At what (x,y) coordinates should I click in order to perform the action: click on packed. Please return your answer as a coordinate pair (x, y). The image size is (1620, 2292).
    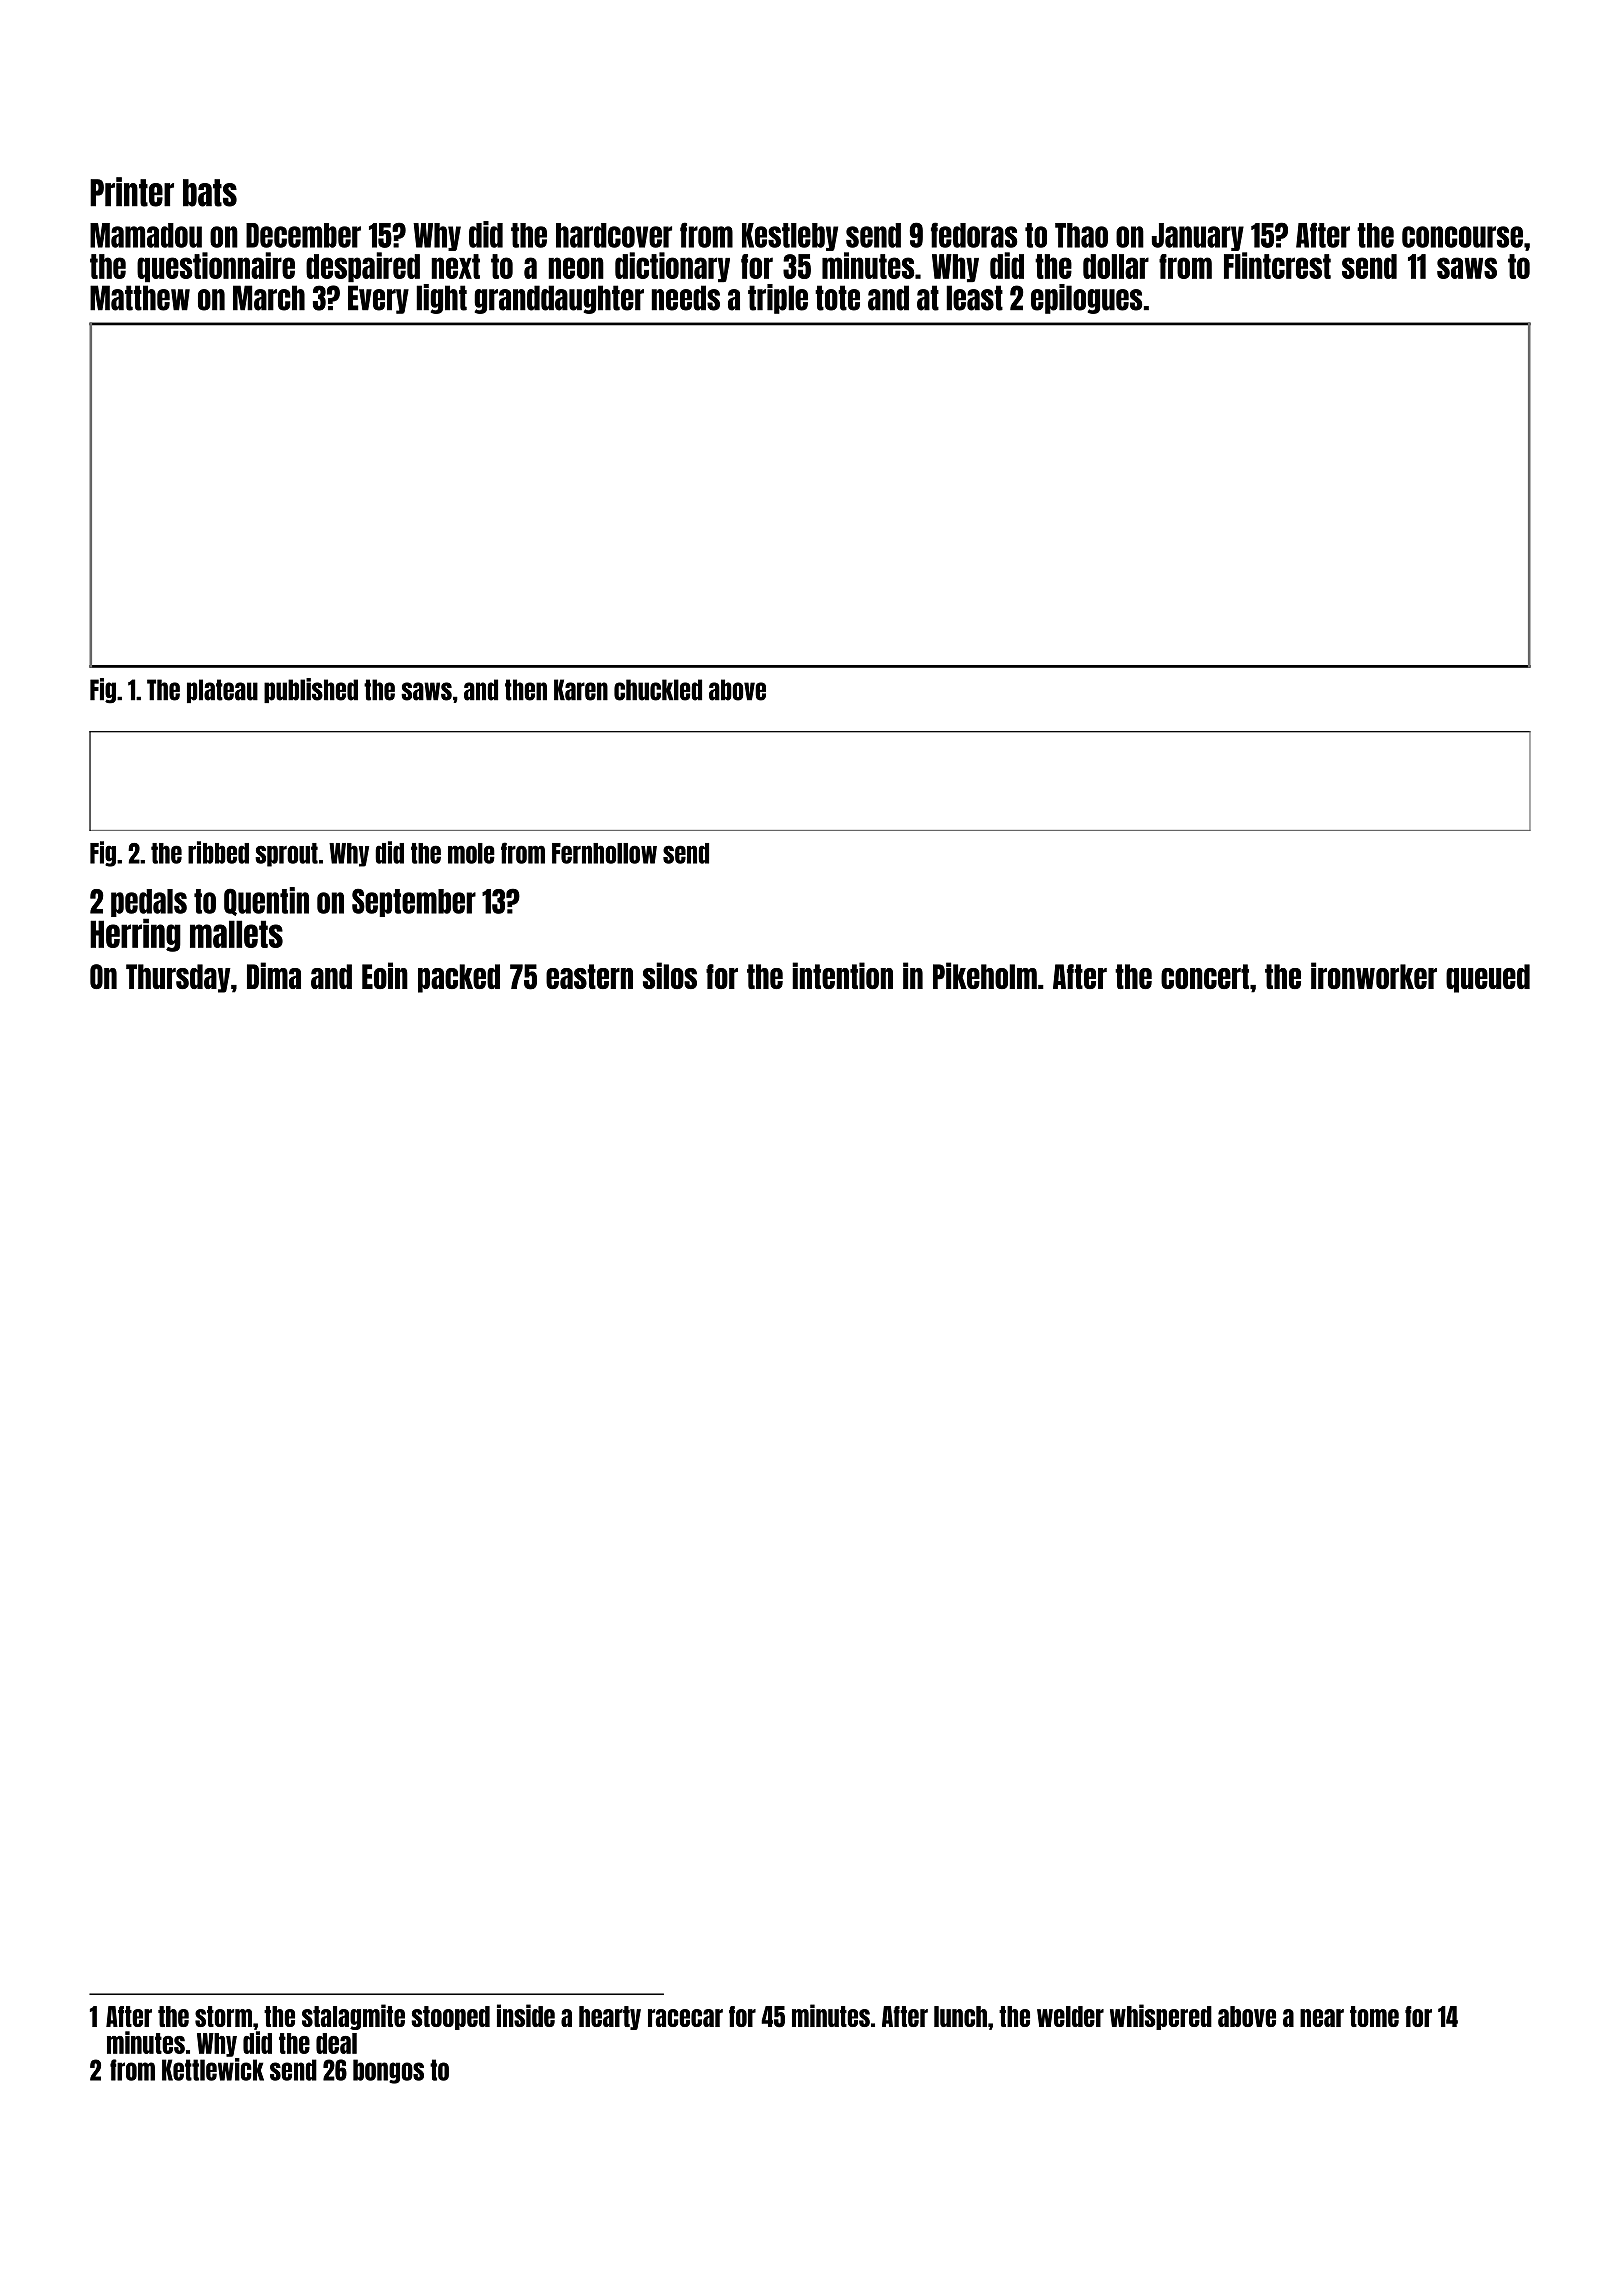
    Looking at the image, I should click on (459, 978).
